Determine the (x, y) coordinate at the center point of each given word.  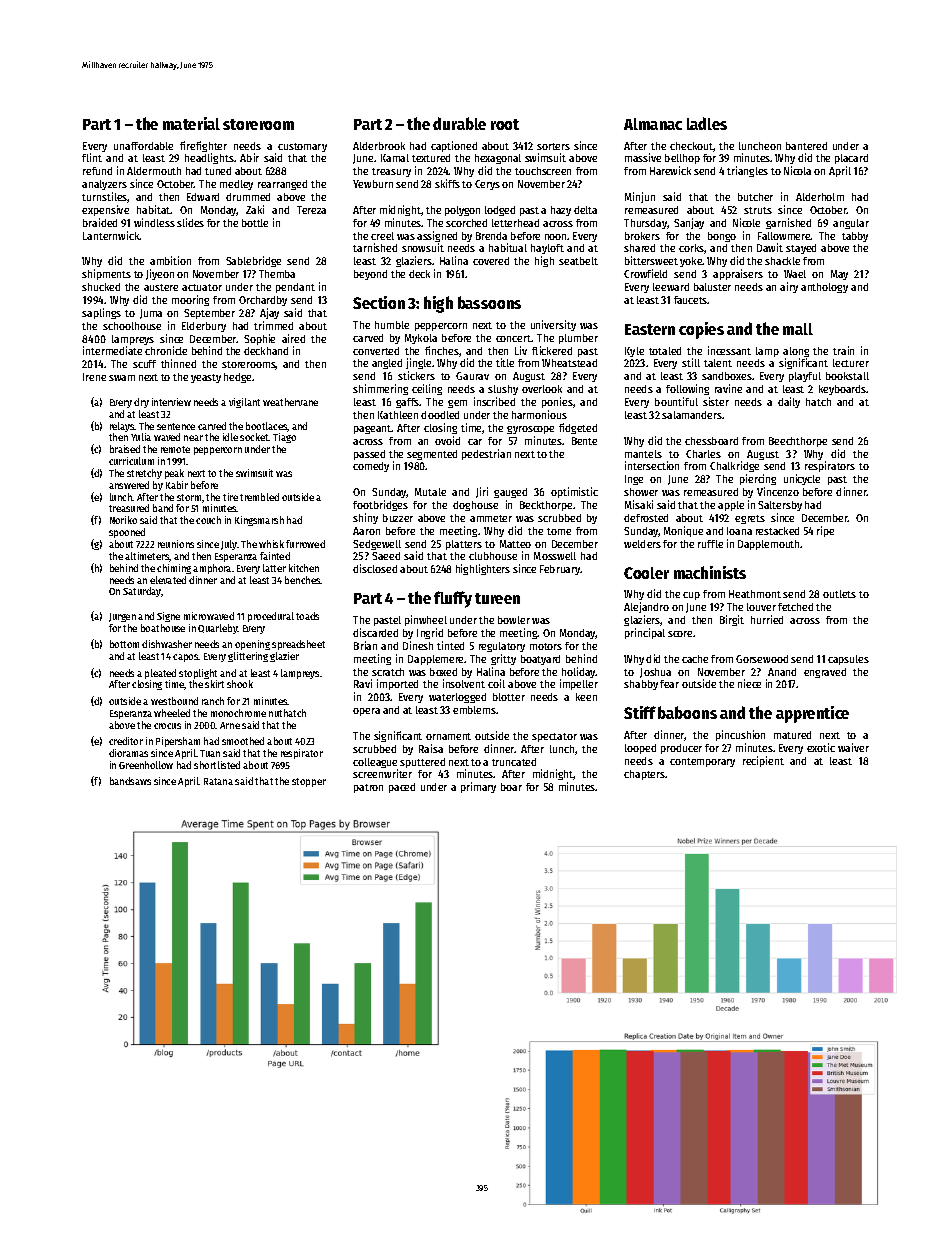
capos (186, 658)
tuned (218, 171)
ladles (707, 123)
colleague (375, 763)
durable (459, 123)
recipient (763, 761)
